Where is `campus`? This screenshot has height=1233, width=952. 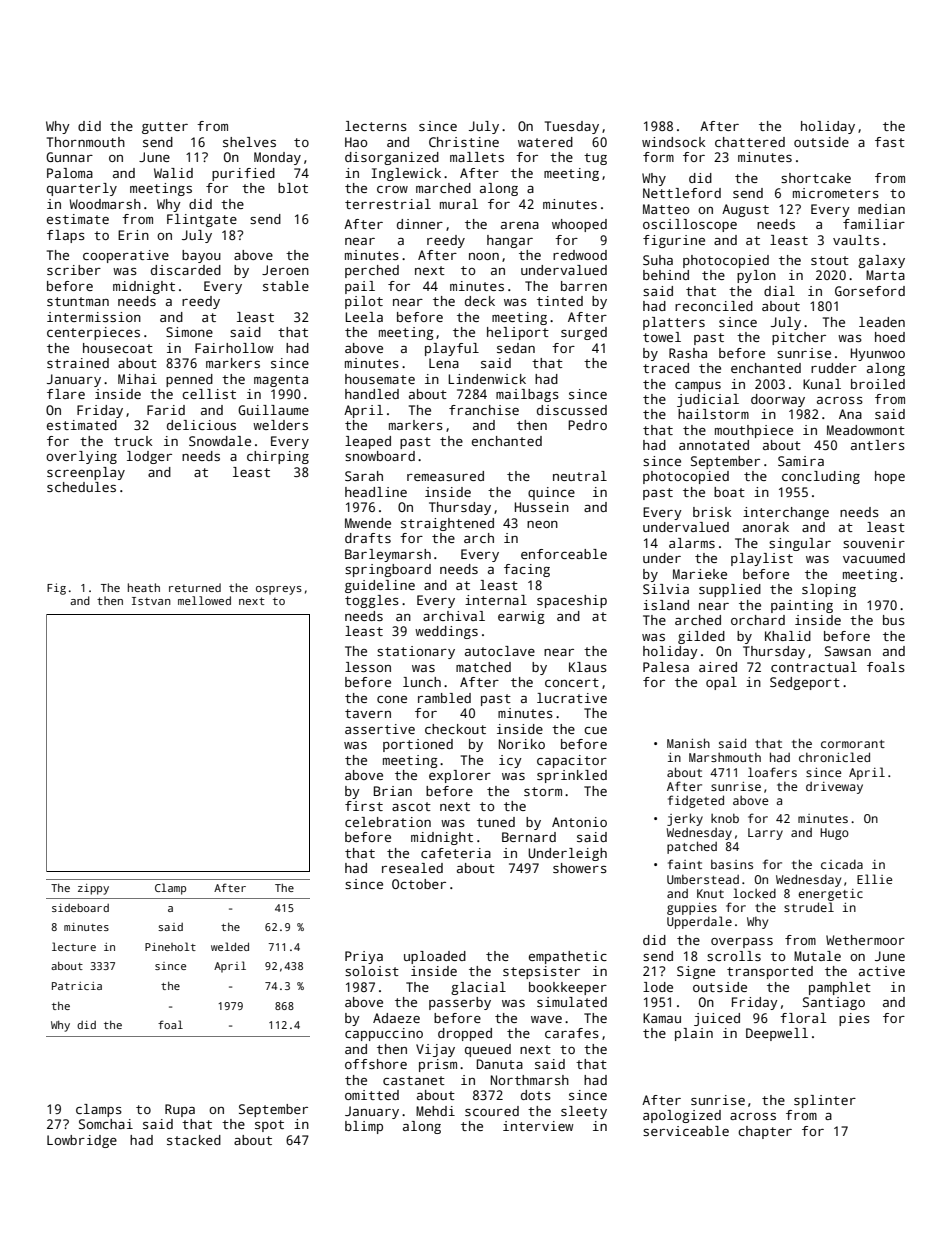
campus is located at coordinates (698, 387).
